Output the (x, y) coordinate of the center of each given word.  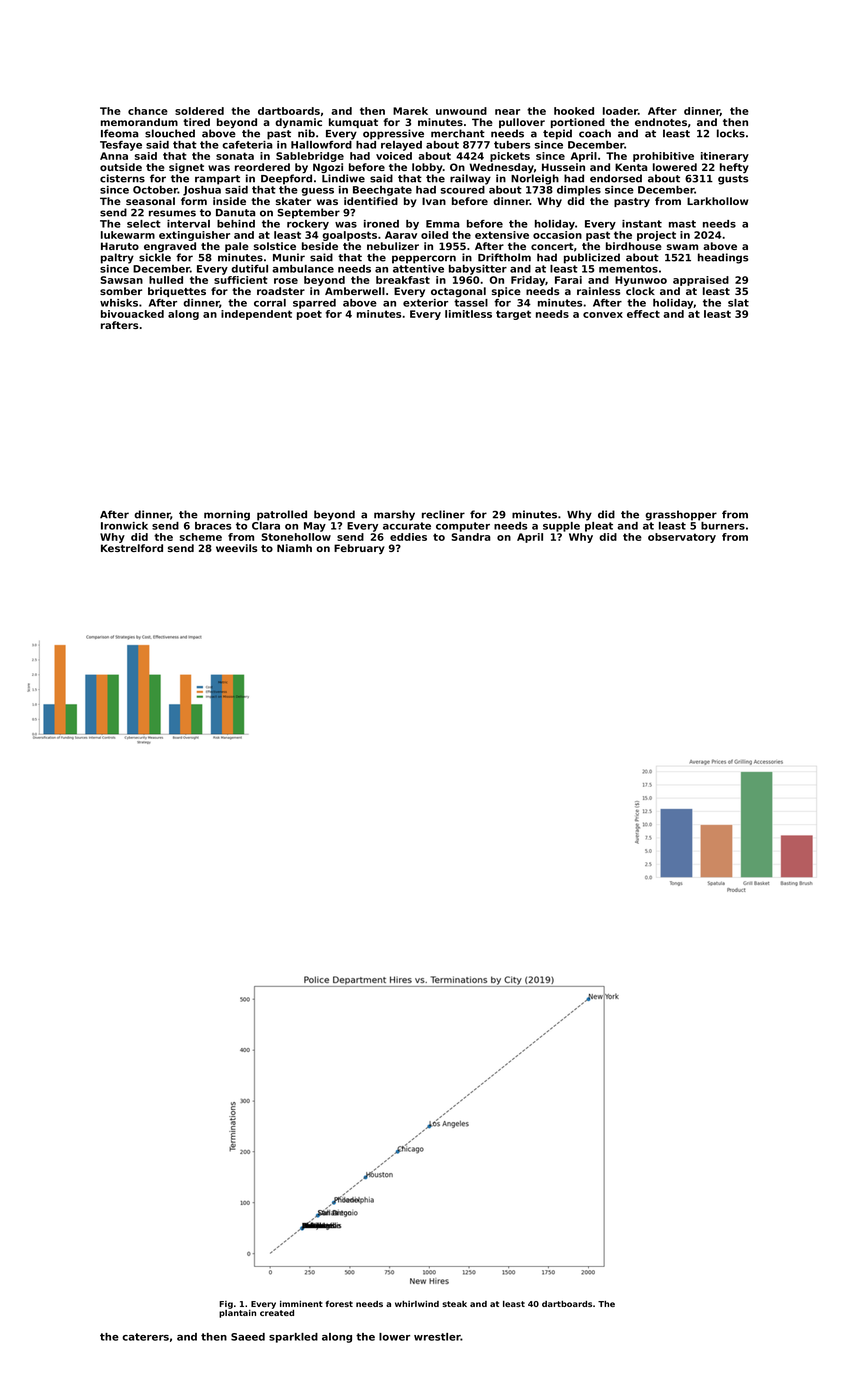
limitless (468, 314)
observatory (682, 538)
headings (723, 258)
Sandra (471, 537)
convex (603, 315)
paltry (117, 258)
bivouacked (132, 314)
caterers (145, 1337)
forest (339, 1303)
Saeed (248, 1337)
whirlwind (417, 1303)
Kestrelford (132, 548)
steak (454, 1304)
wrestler (437, 1337)
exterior (425, 303)
